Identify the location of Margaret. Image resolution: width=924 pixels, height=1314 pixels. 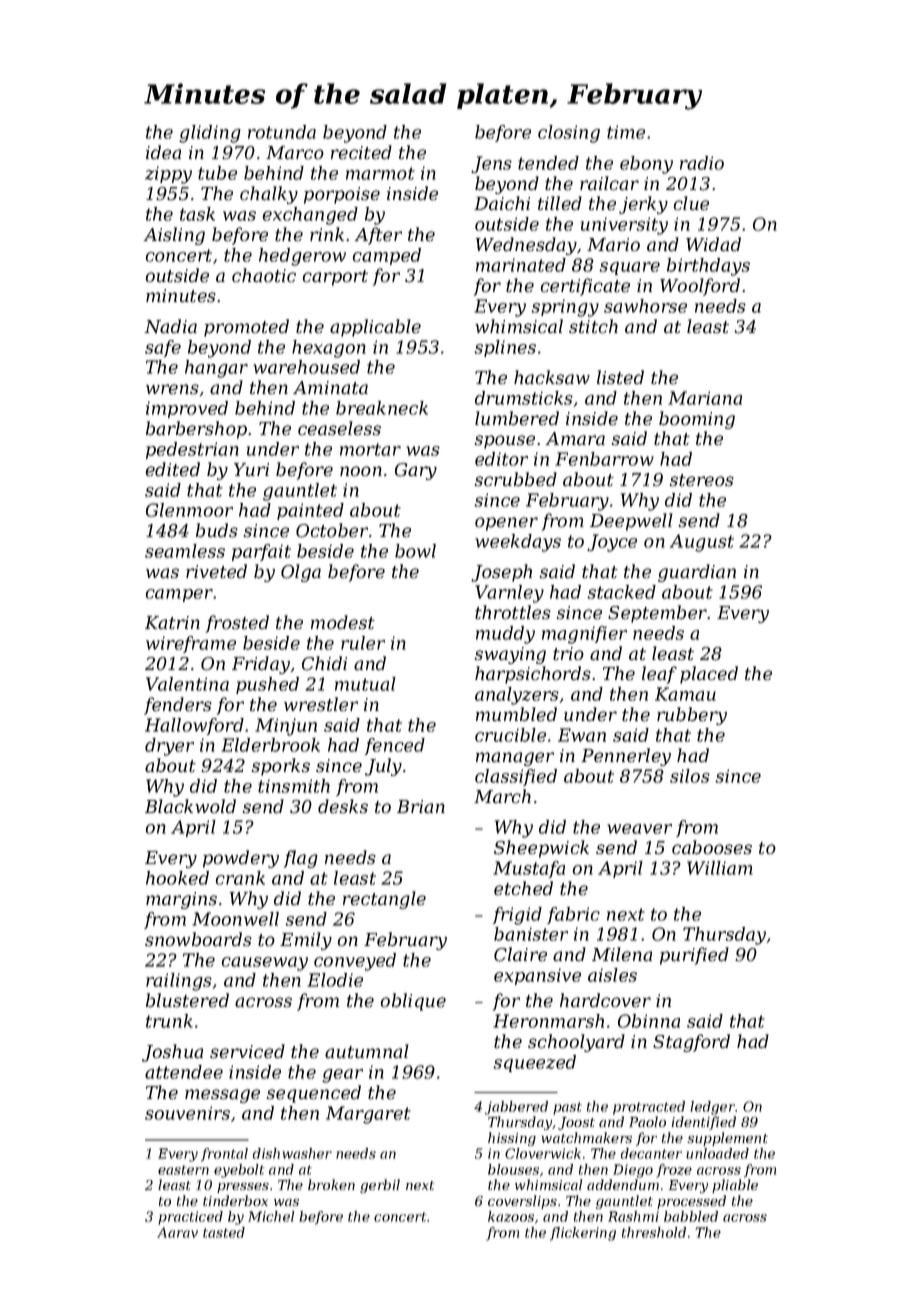
(368, 1115).
